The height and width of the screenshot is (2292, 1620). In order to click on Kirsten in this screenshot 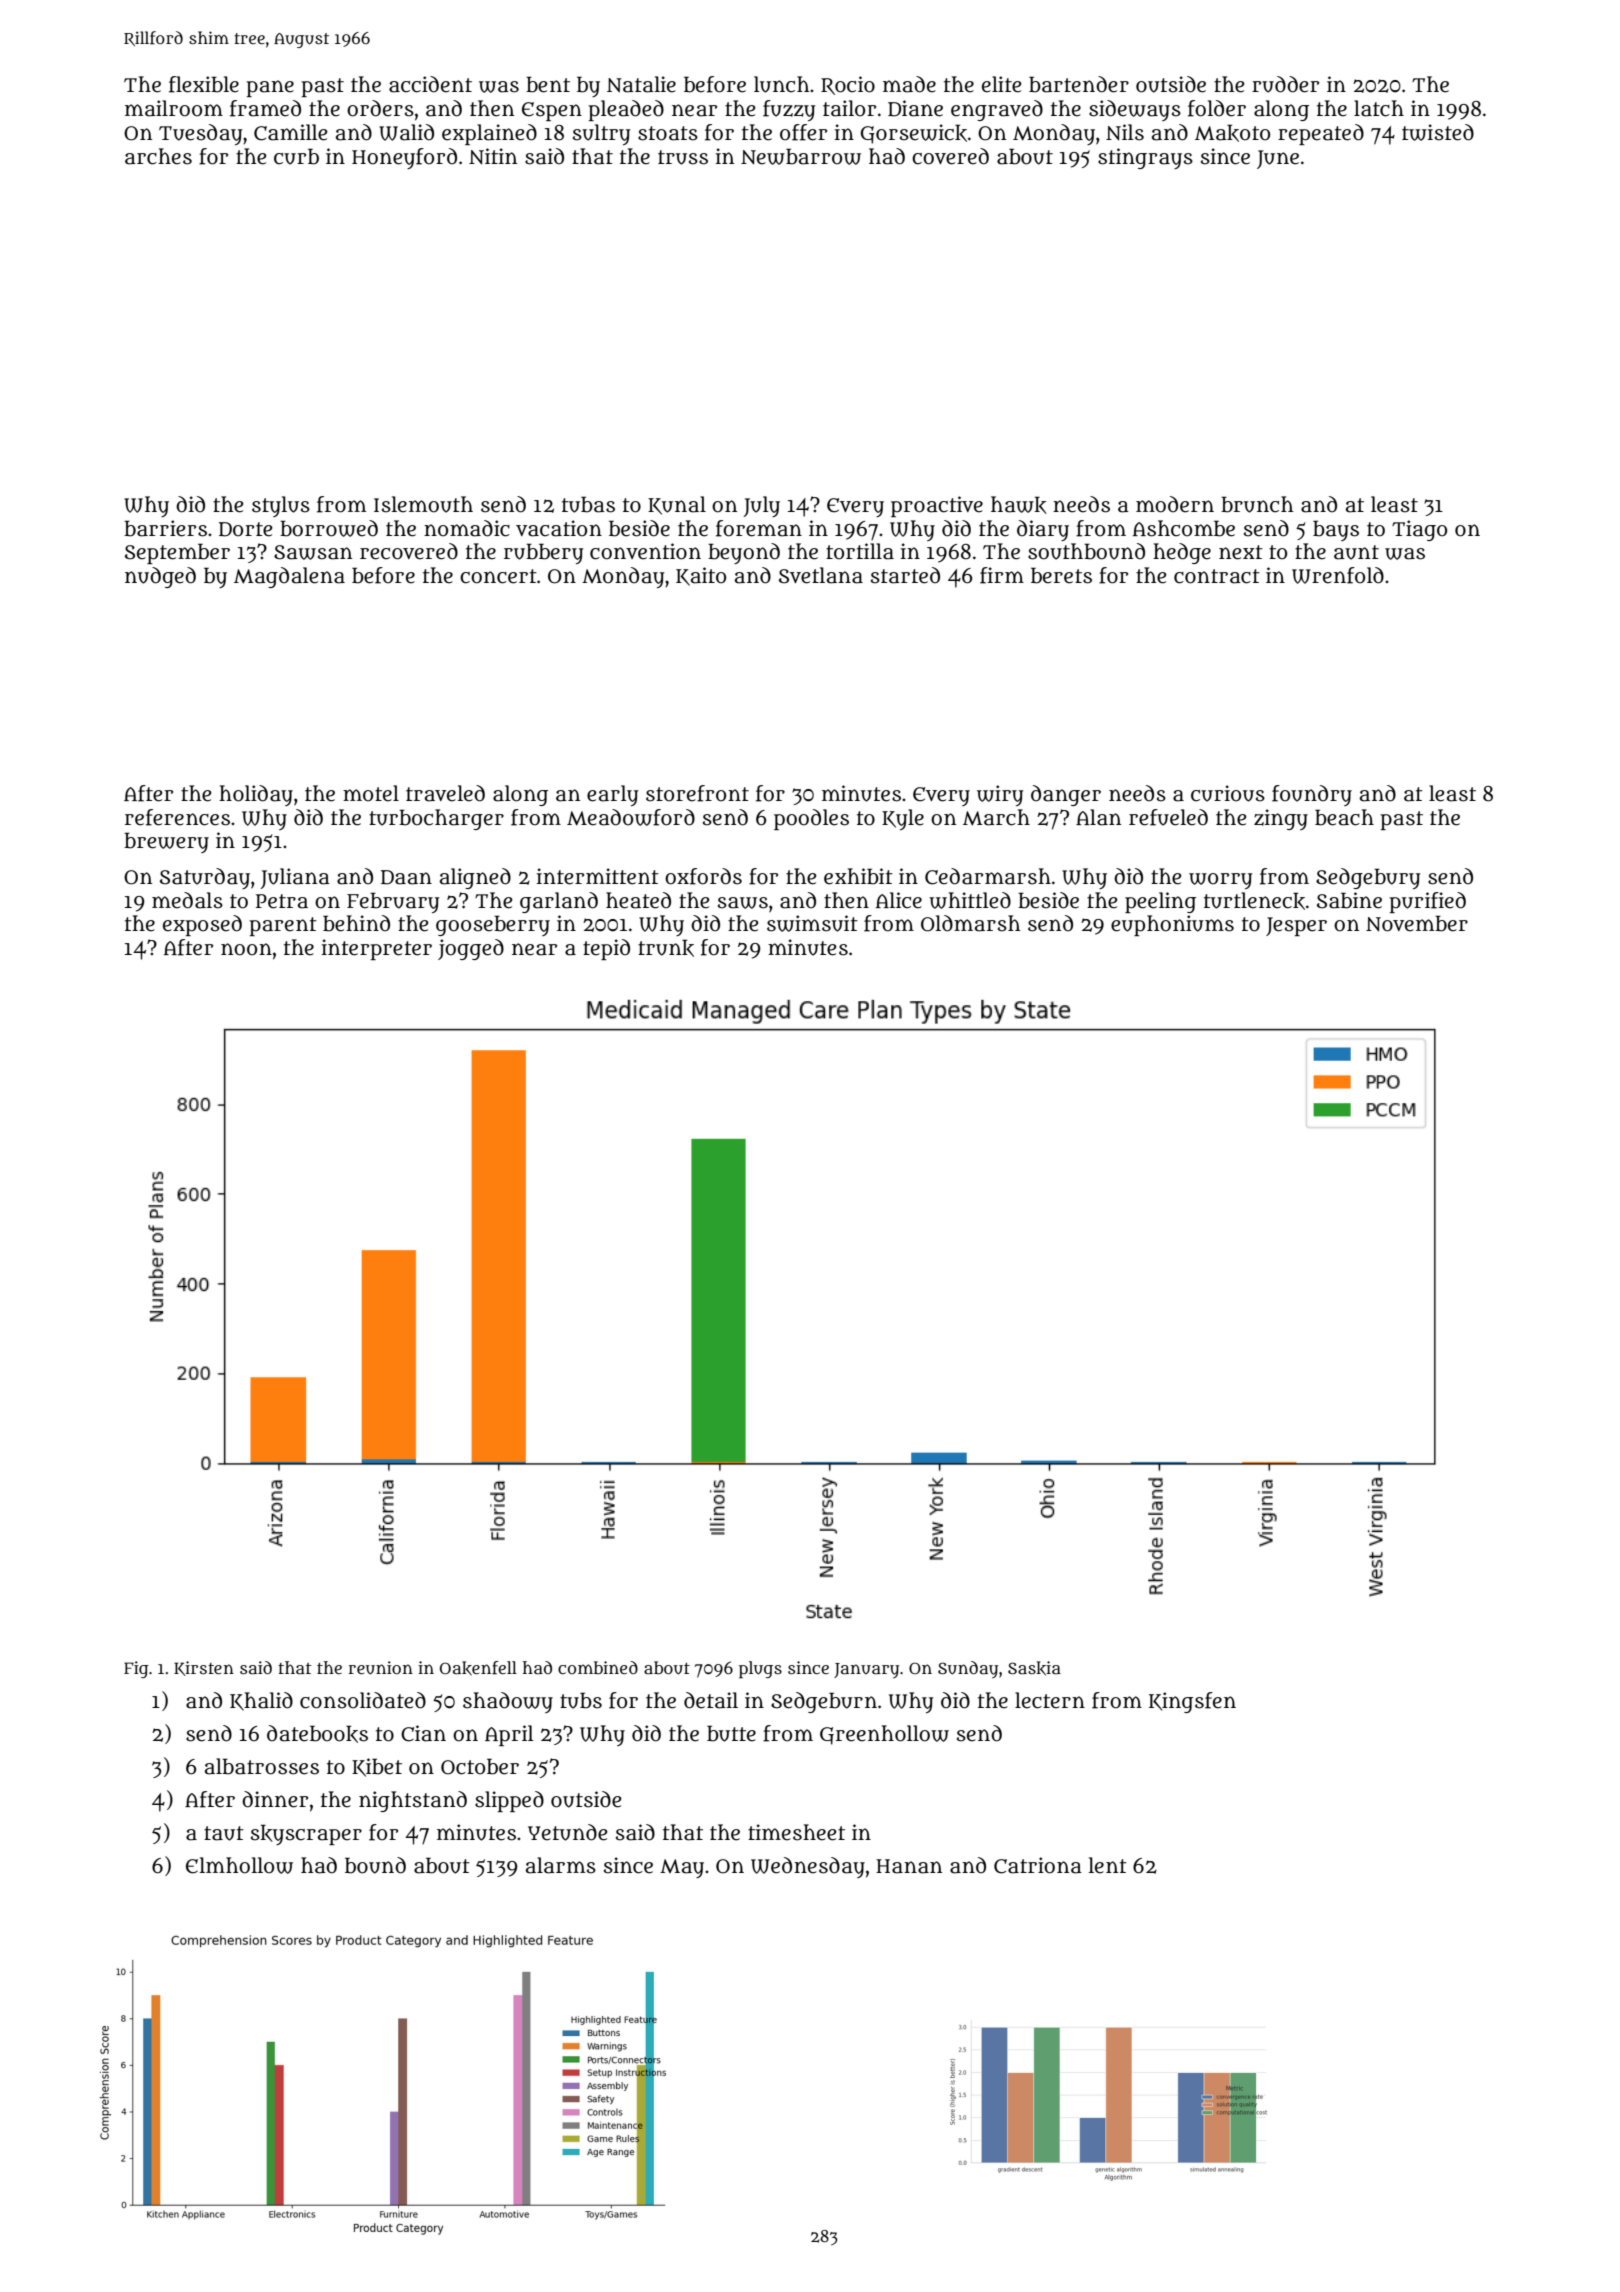, I will do `click(204, 1668)`.
